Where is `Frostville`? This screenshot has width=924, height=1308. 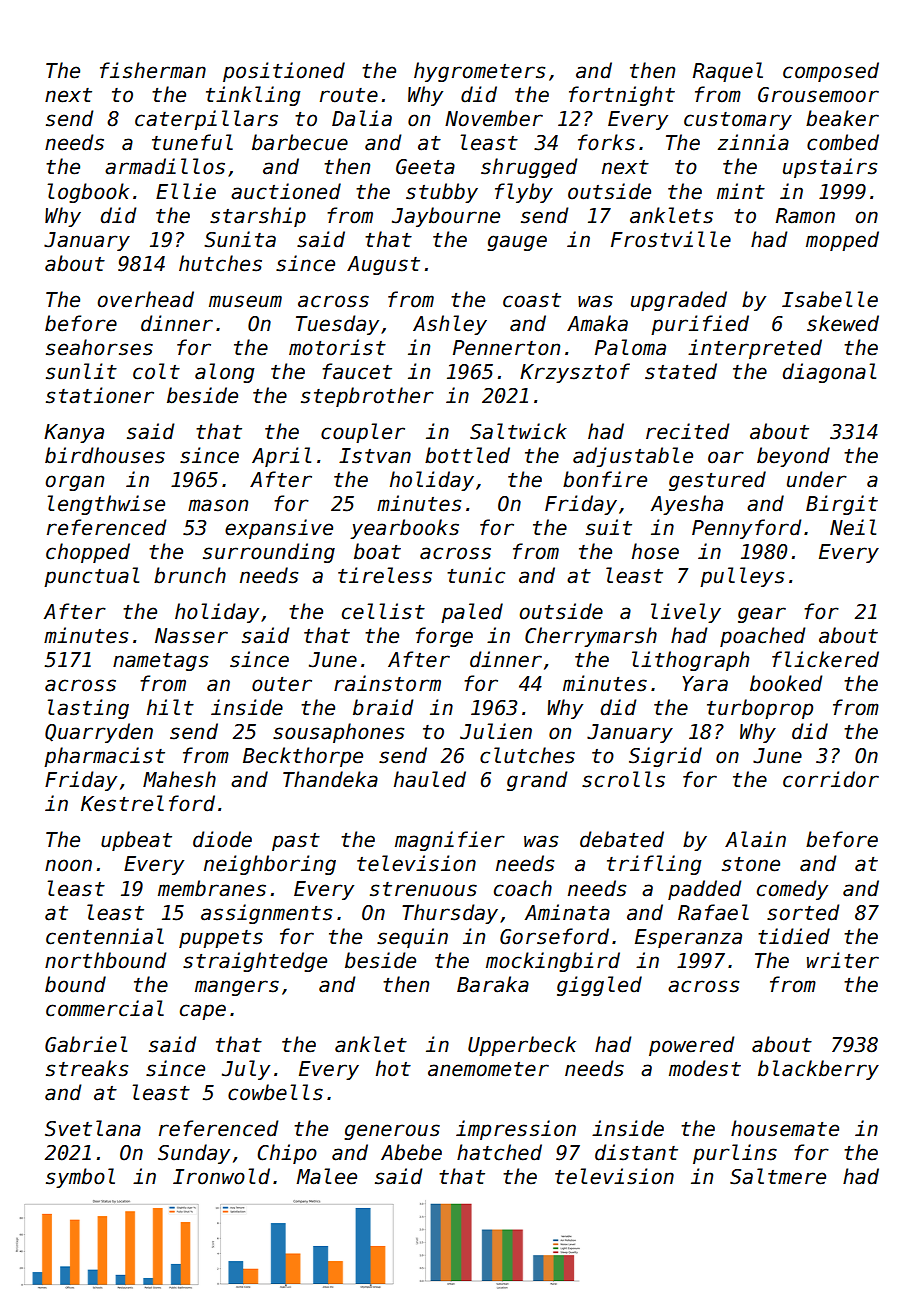 Frostville is located at coordinates (671, 239).
